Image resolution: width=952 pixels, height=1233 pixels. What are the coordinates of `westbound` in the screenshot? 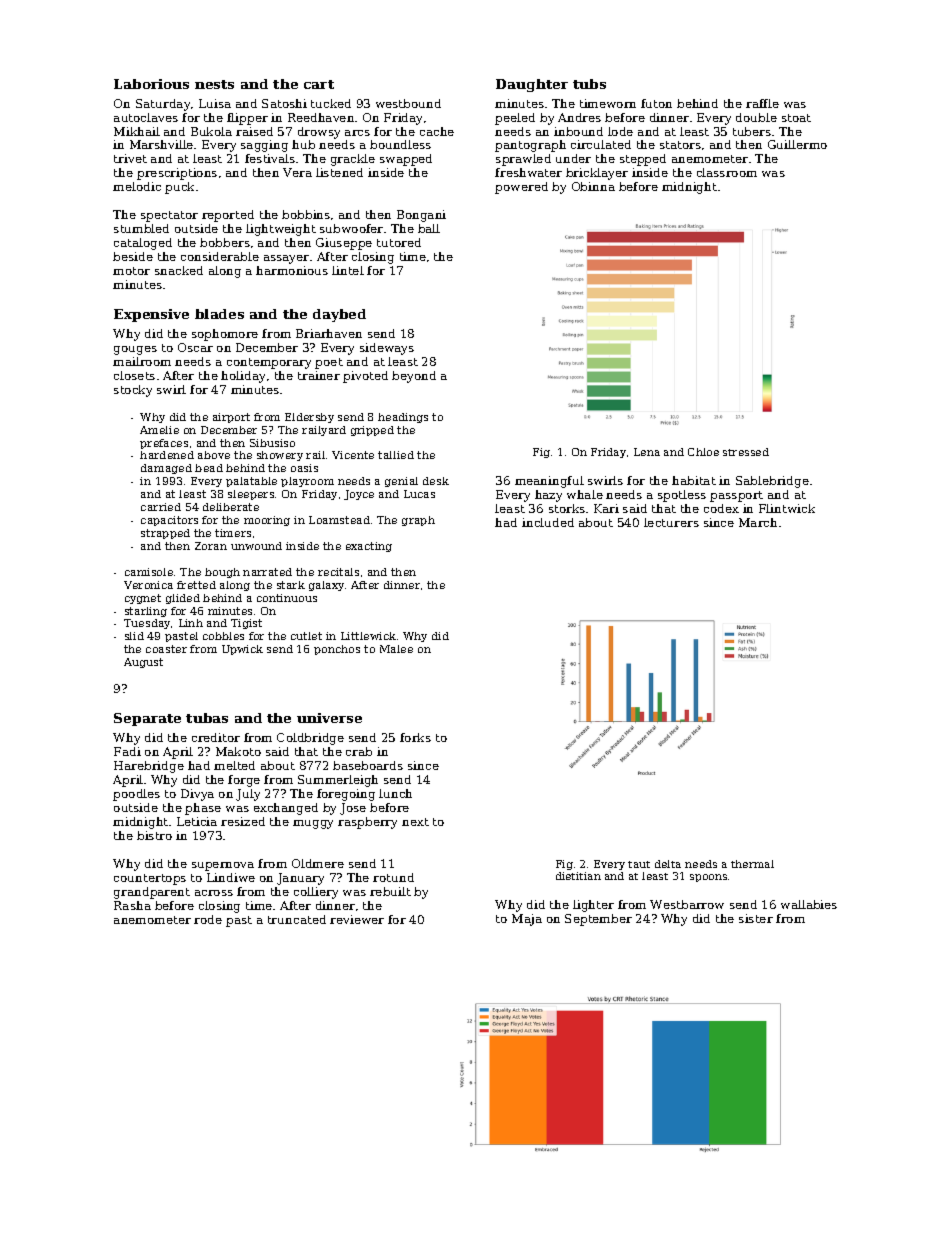 It's located at (408, 103).
